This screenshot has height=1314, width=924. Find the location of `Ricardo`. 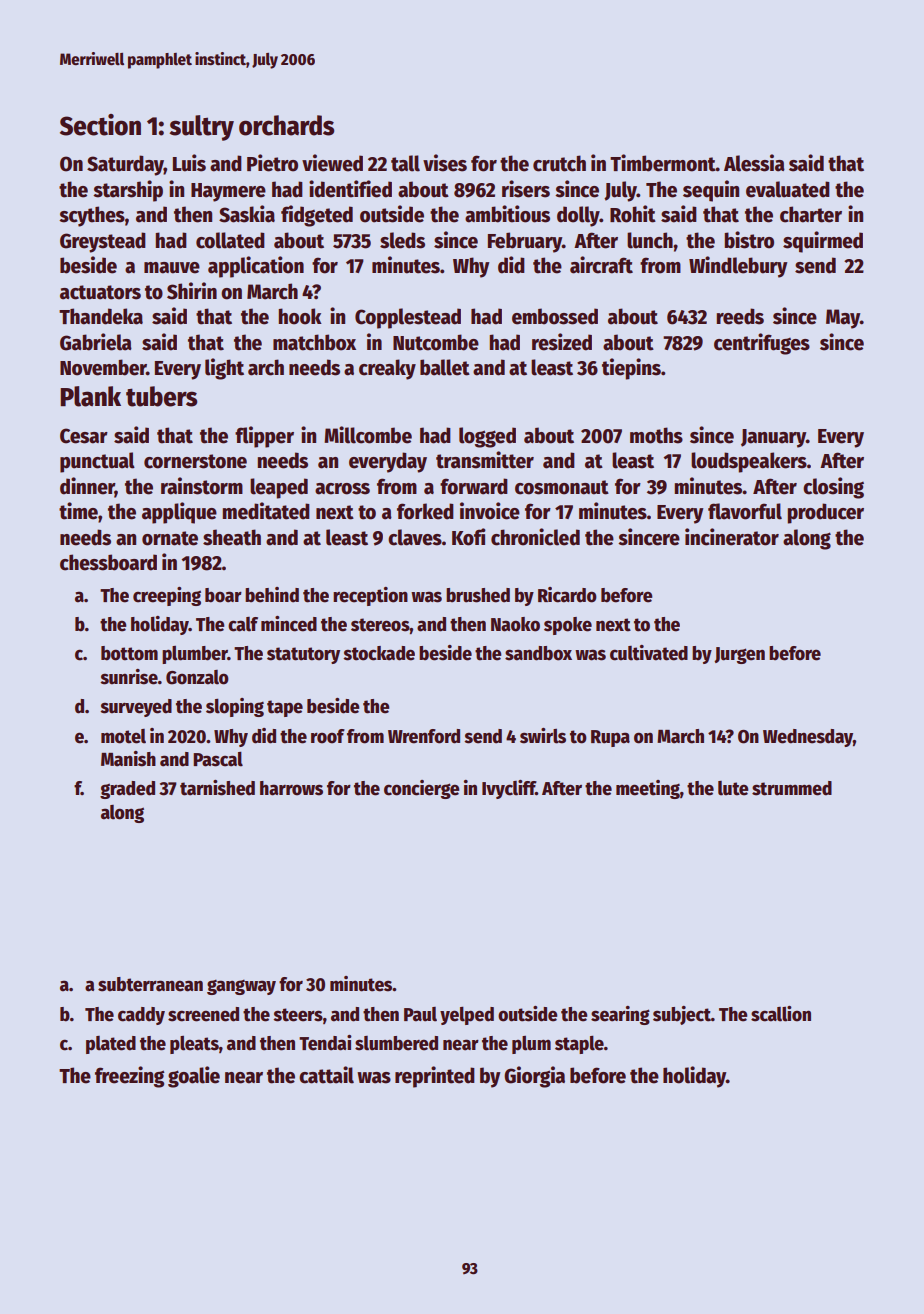

Ricardo is located at coordinates (567, 595).
